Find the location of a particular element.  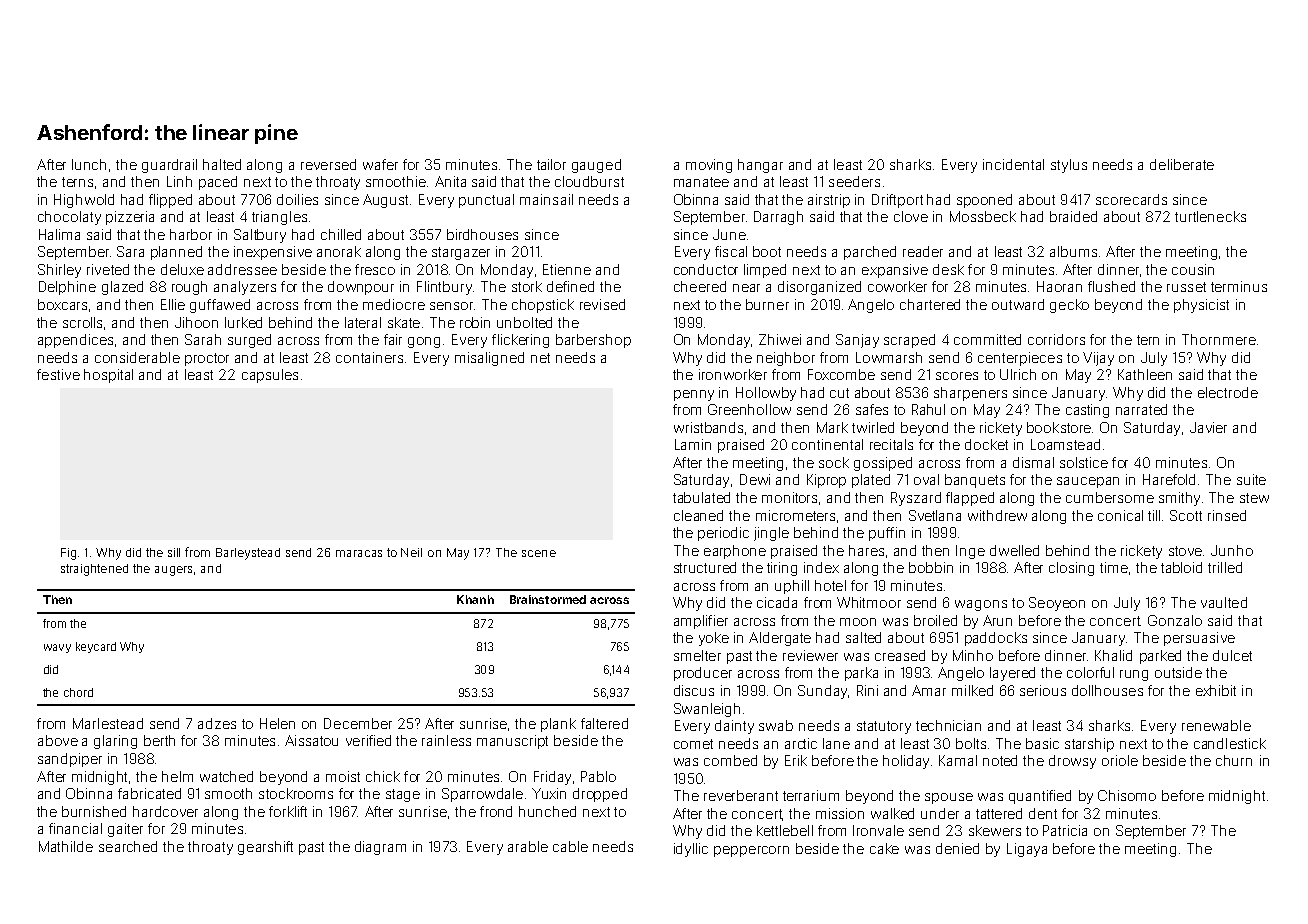

sill is located at coordinates (174, 552).
